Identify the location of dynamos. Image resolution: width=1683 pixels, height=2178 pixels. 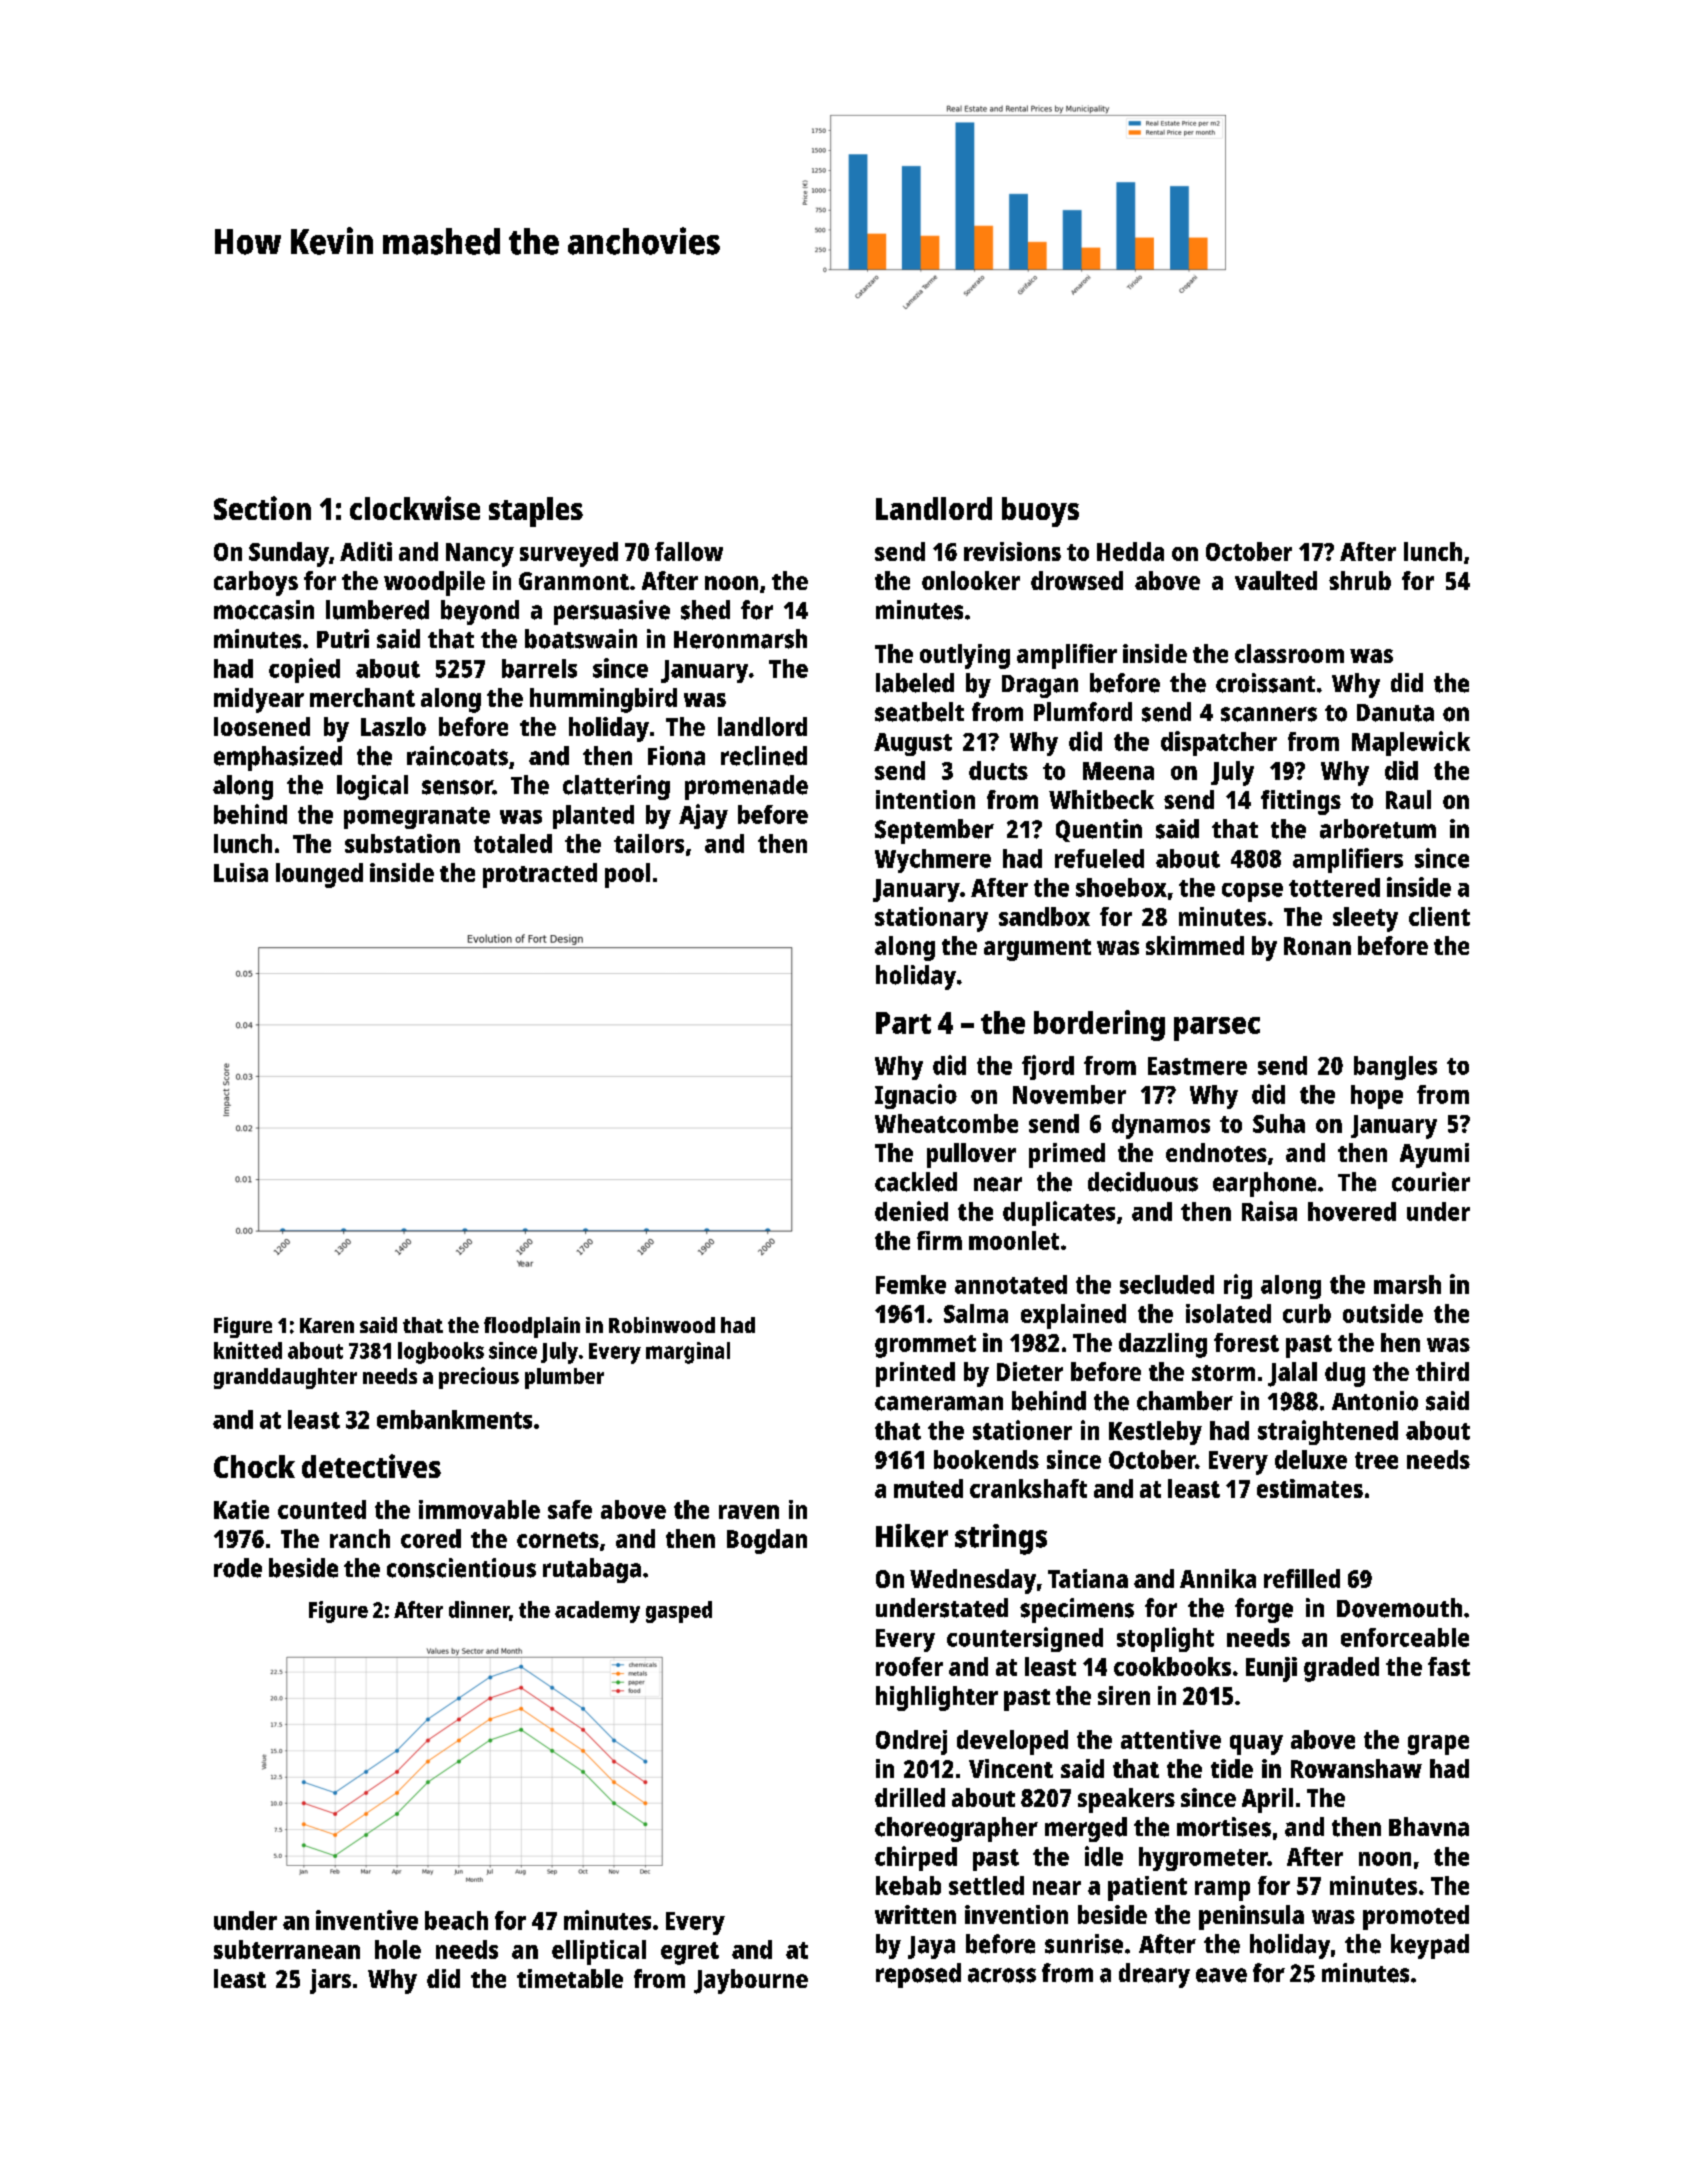
(1161, 1126).
